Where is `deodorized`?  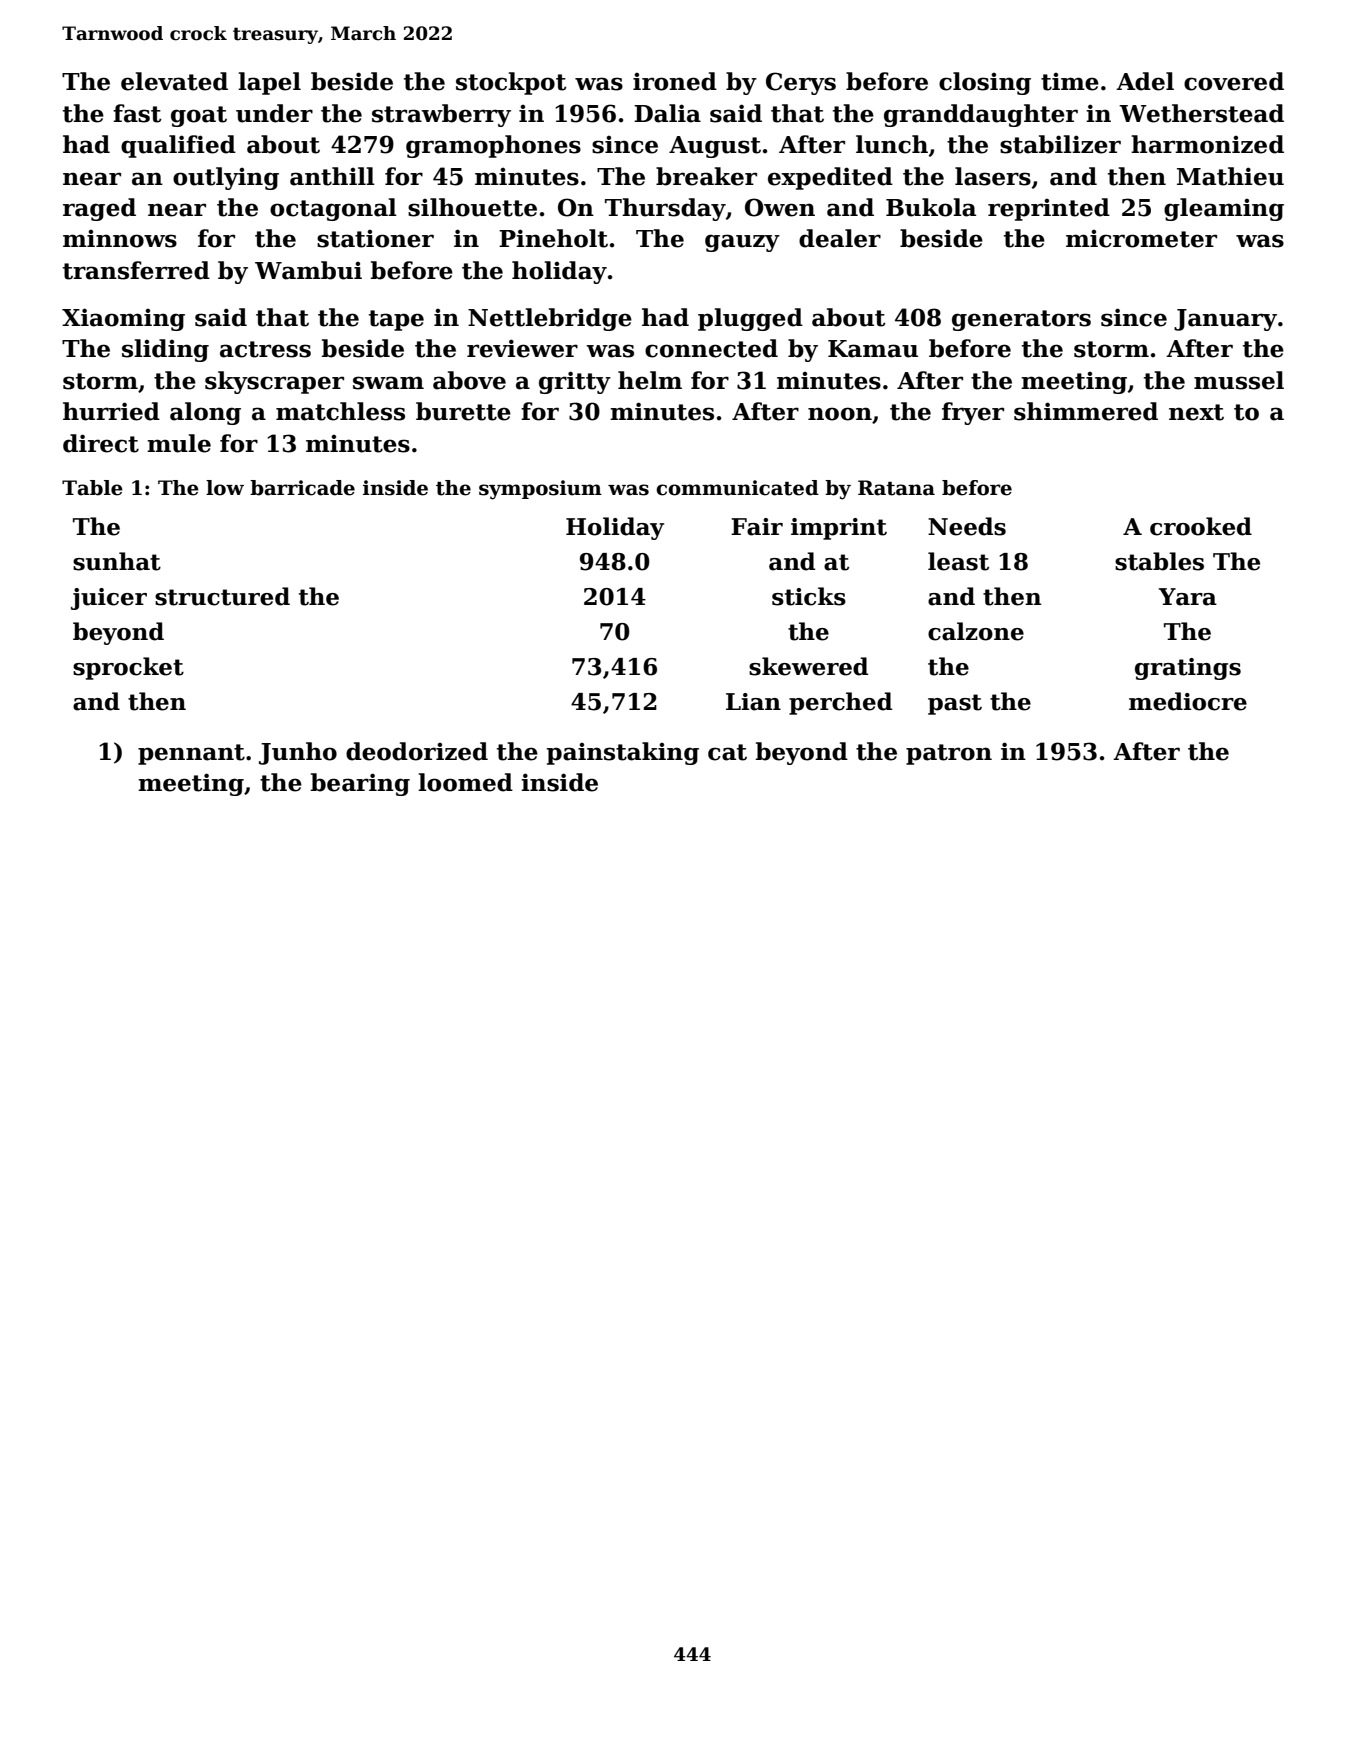
deodorized is located at coordinates (417, 751).
